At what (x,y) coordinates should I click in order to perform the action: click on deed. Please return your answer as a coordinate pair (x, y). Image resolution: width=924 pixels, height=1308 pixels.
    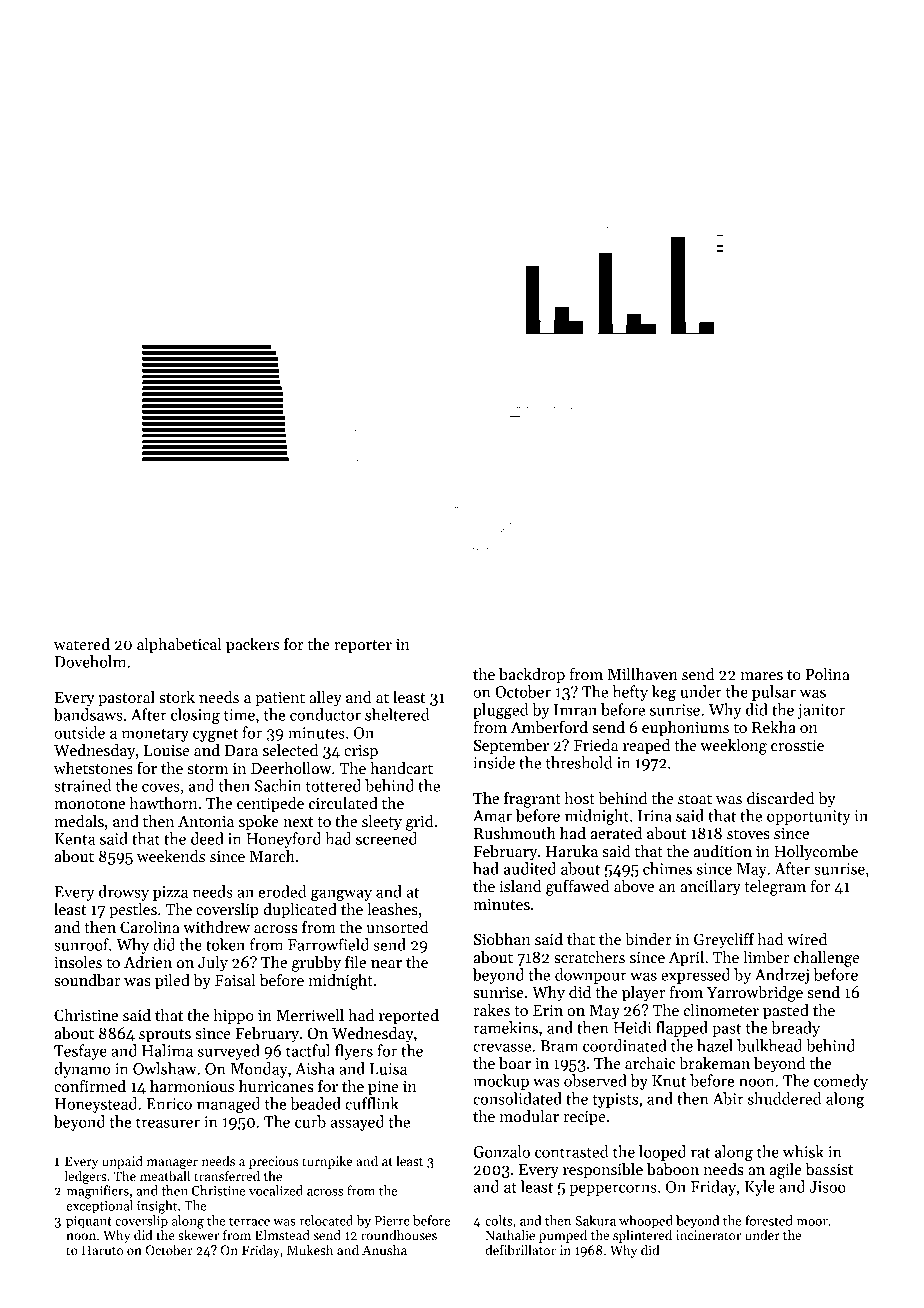
    Looking at the image, I should click on (207, 838).
